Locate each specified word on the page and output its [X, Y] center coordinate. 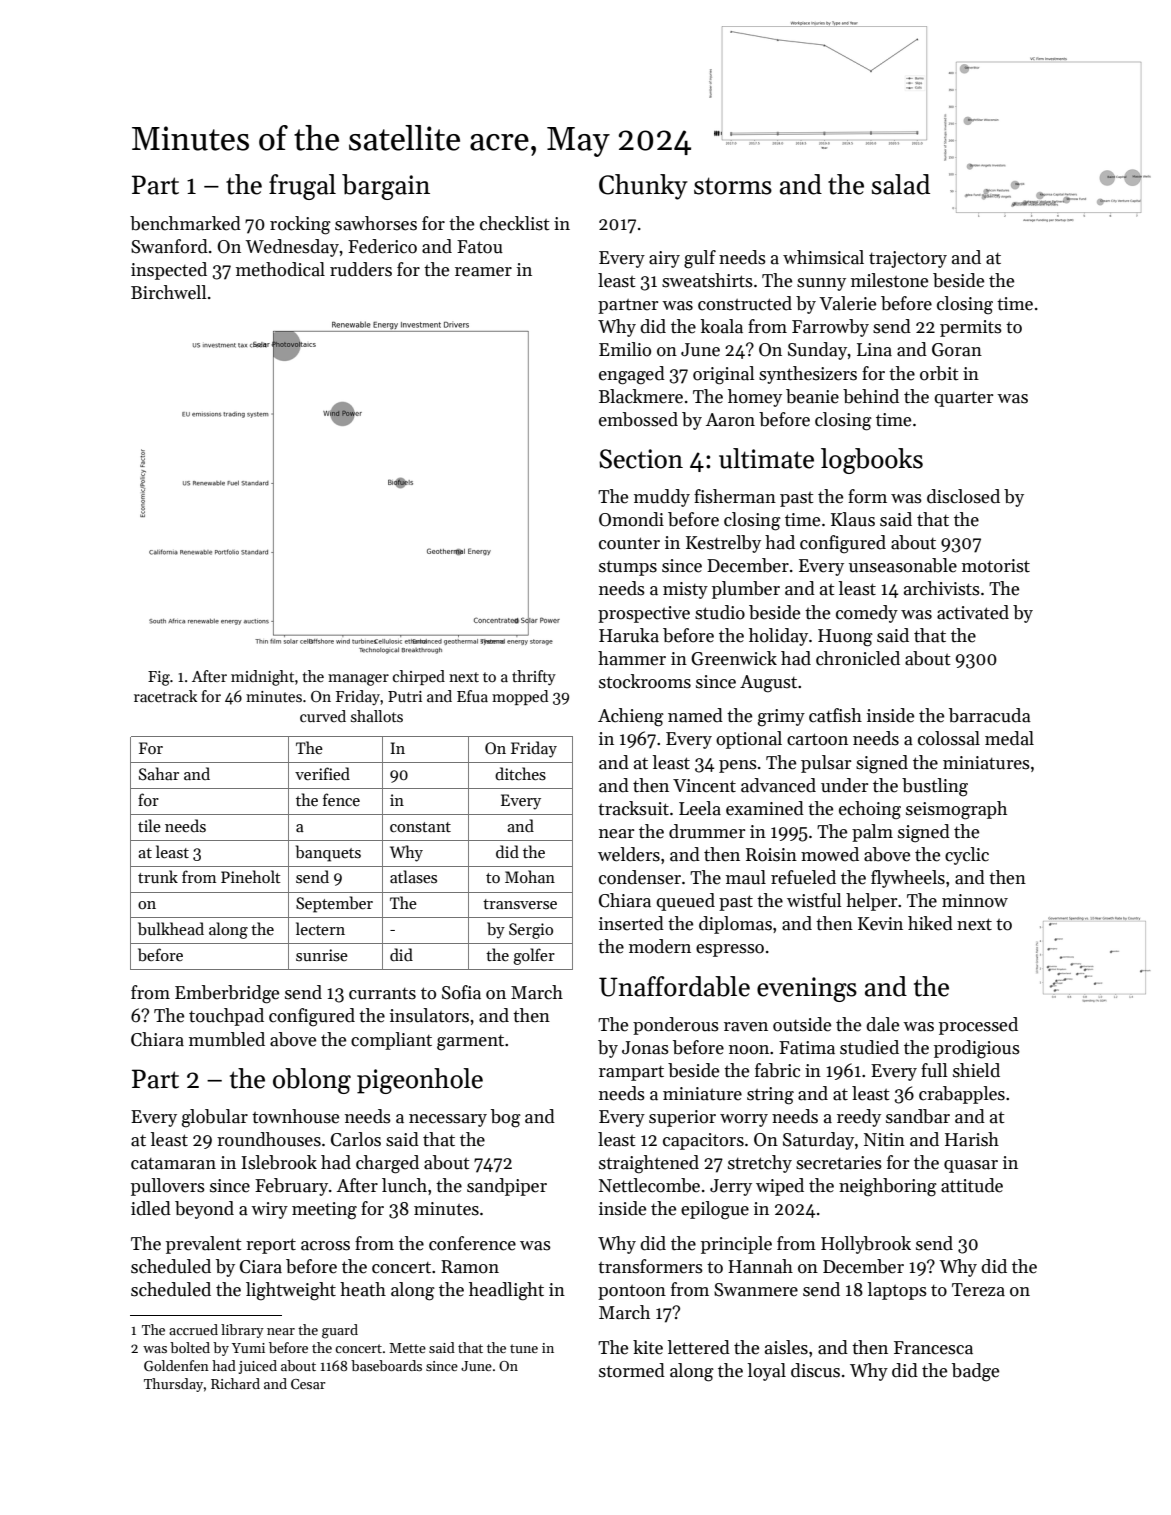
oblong [312, 1081]
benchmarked [185, 223]
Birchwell [168, 292]
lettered [699, 1347]
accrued [193, 1329]
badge [975, 1372]
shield [976, 1070]
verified [322, 773]
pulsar [826, 764]
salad [901, 184]
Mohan [530, 876]
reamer [483, 272]
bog [506, 1118]
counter [629, 543]
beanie [812, 396]
